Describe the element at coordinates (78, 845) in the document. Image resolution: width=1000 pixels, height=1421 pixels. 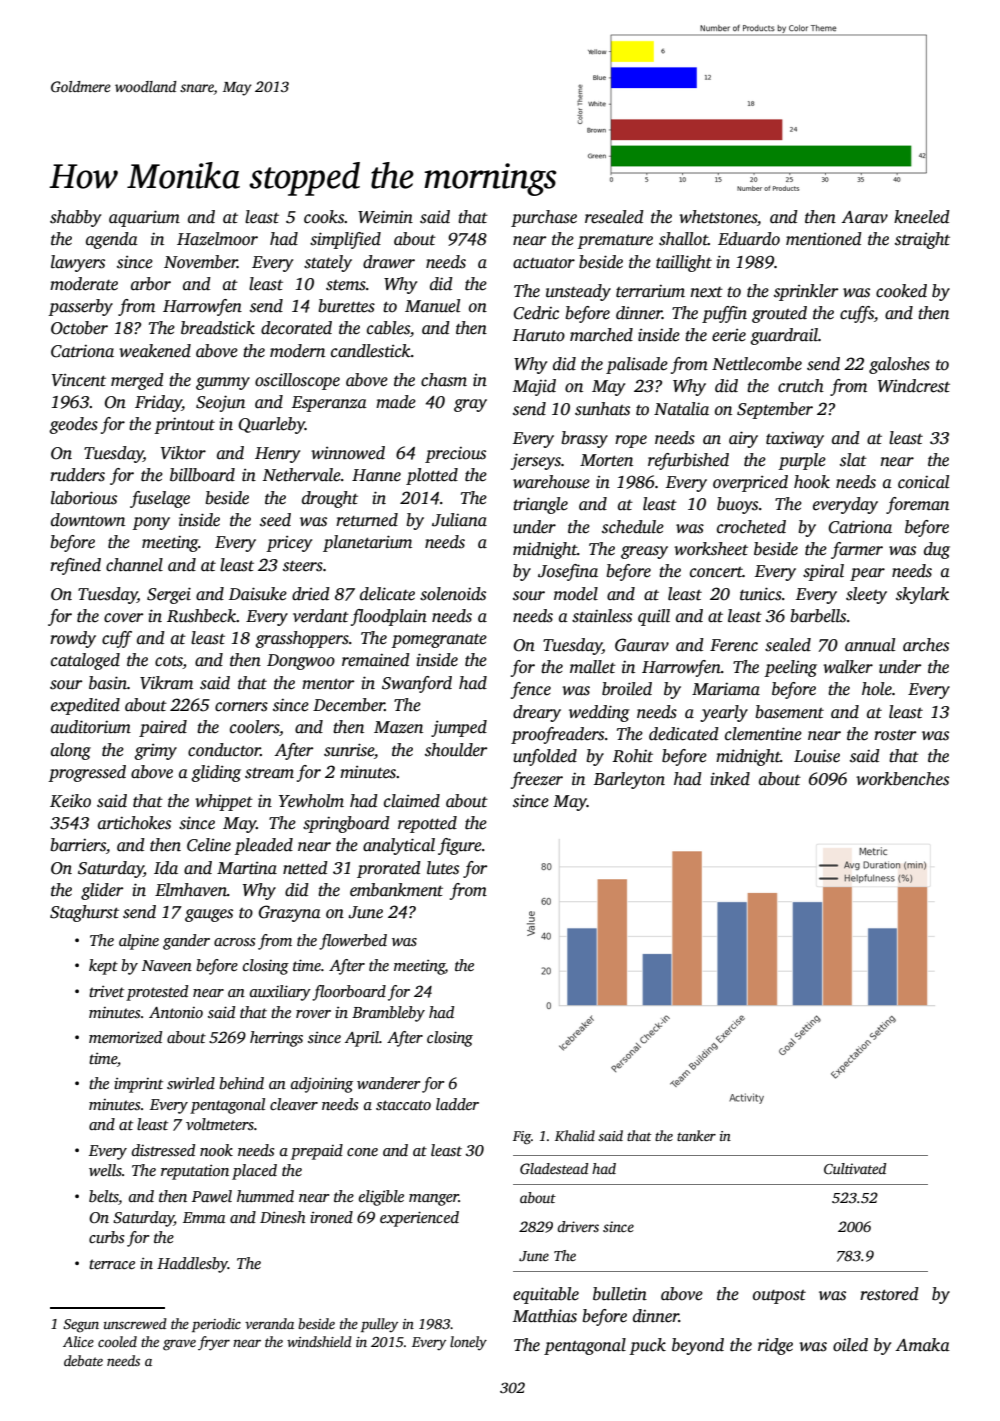
I see `barriers` at that location.
